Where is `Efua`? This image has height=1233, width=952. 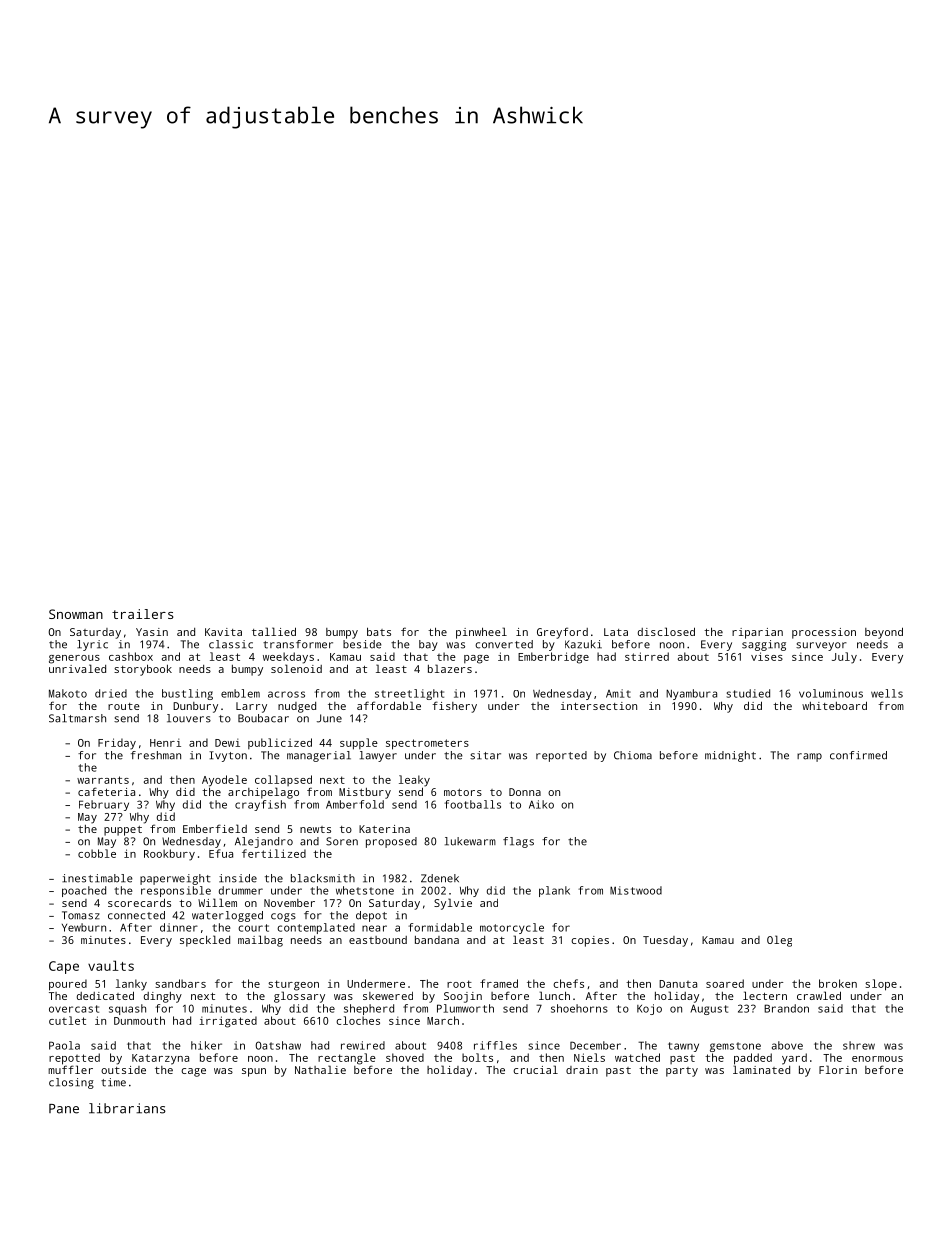 Efua is located at coordinates (221, 853).
